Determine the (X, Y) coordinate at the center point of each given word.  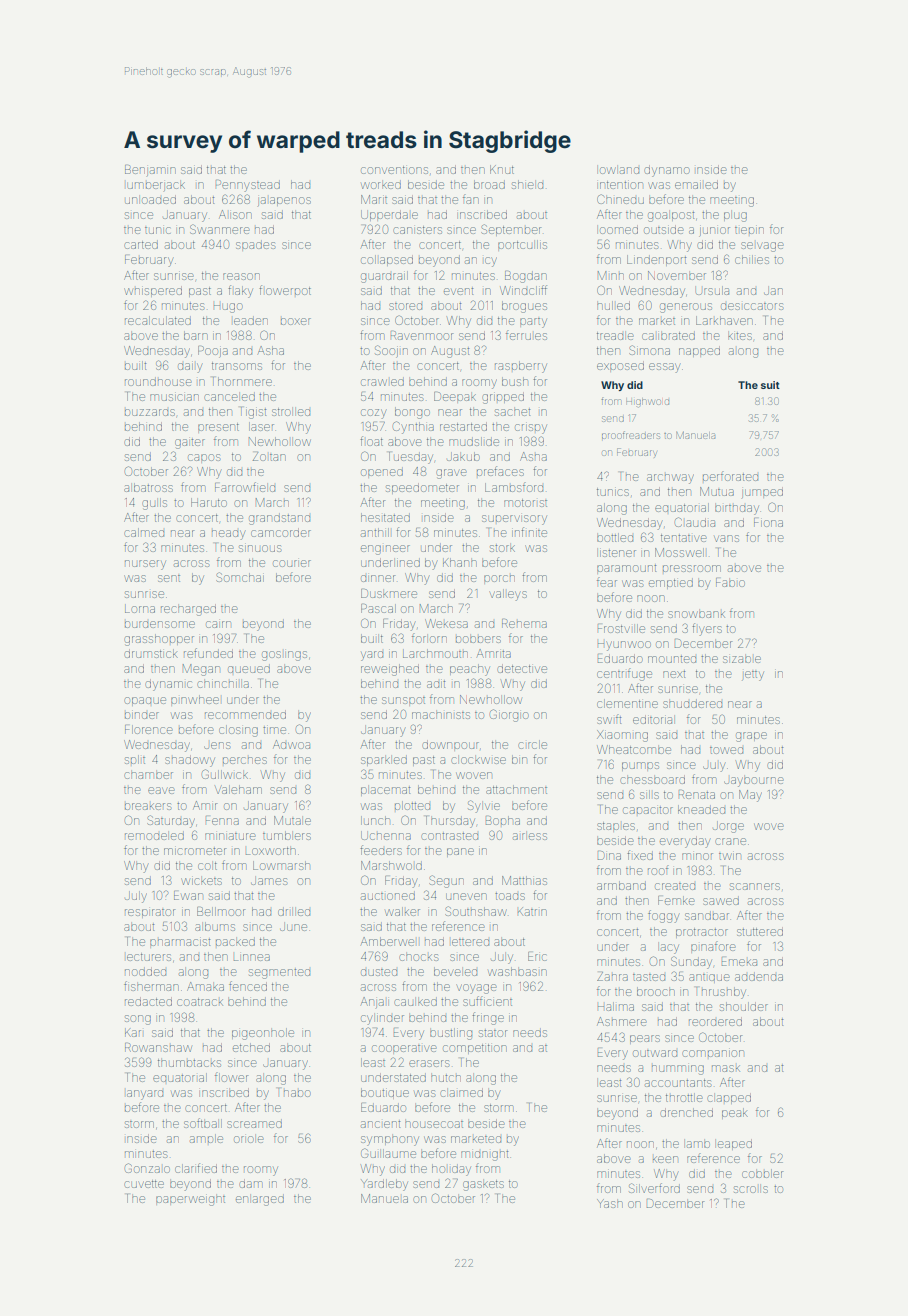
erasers (429, 1063)
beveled (455, 971)
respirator (150, 913)
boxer (296, 321)
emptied (671, 583)
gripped (503, 398)
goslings (284, 656)
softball (203, 1123)
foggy (664, 916)
